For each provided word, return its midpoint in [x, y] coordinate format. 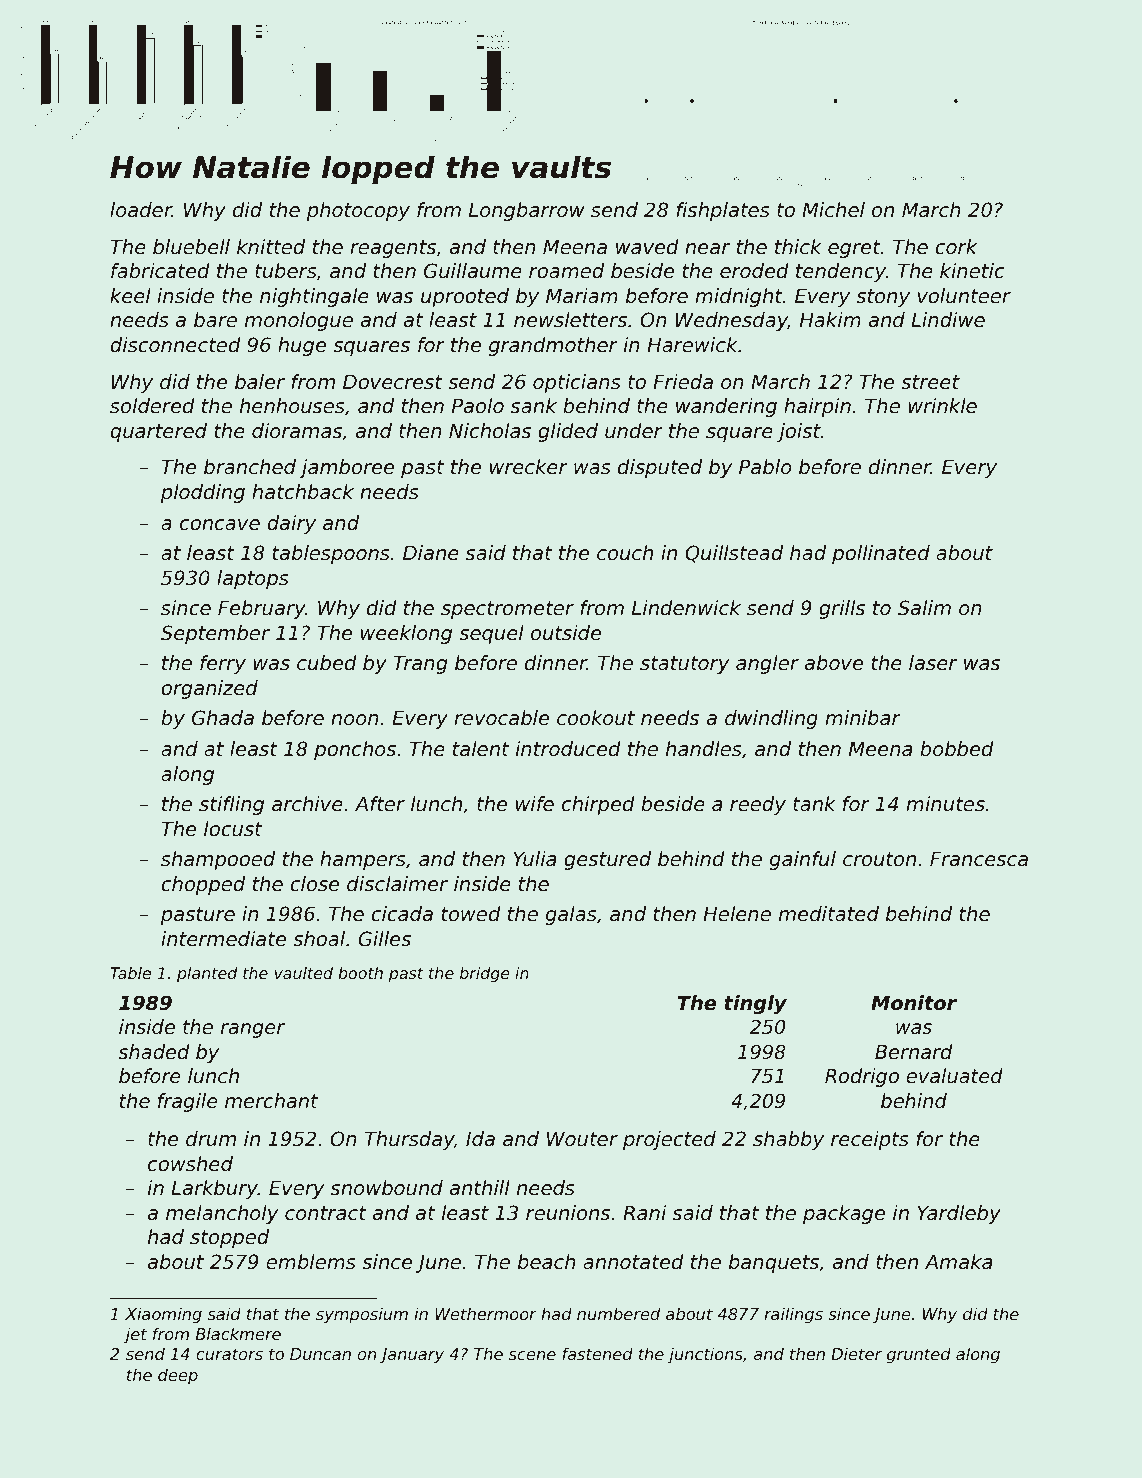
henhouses [292, 406]
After [380, 804]
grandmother [553, 346]
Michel [833, 210]
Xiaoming [163, 1315]
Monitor [914, 1002]
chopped [203, 885]
